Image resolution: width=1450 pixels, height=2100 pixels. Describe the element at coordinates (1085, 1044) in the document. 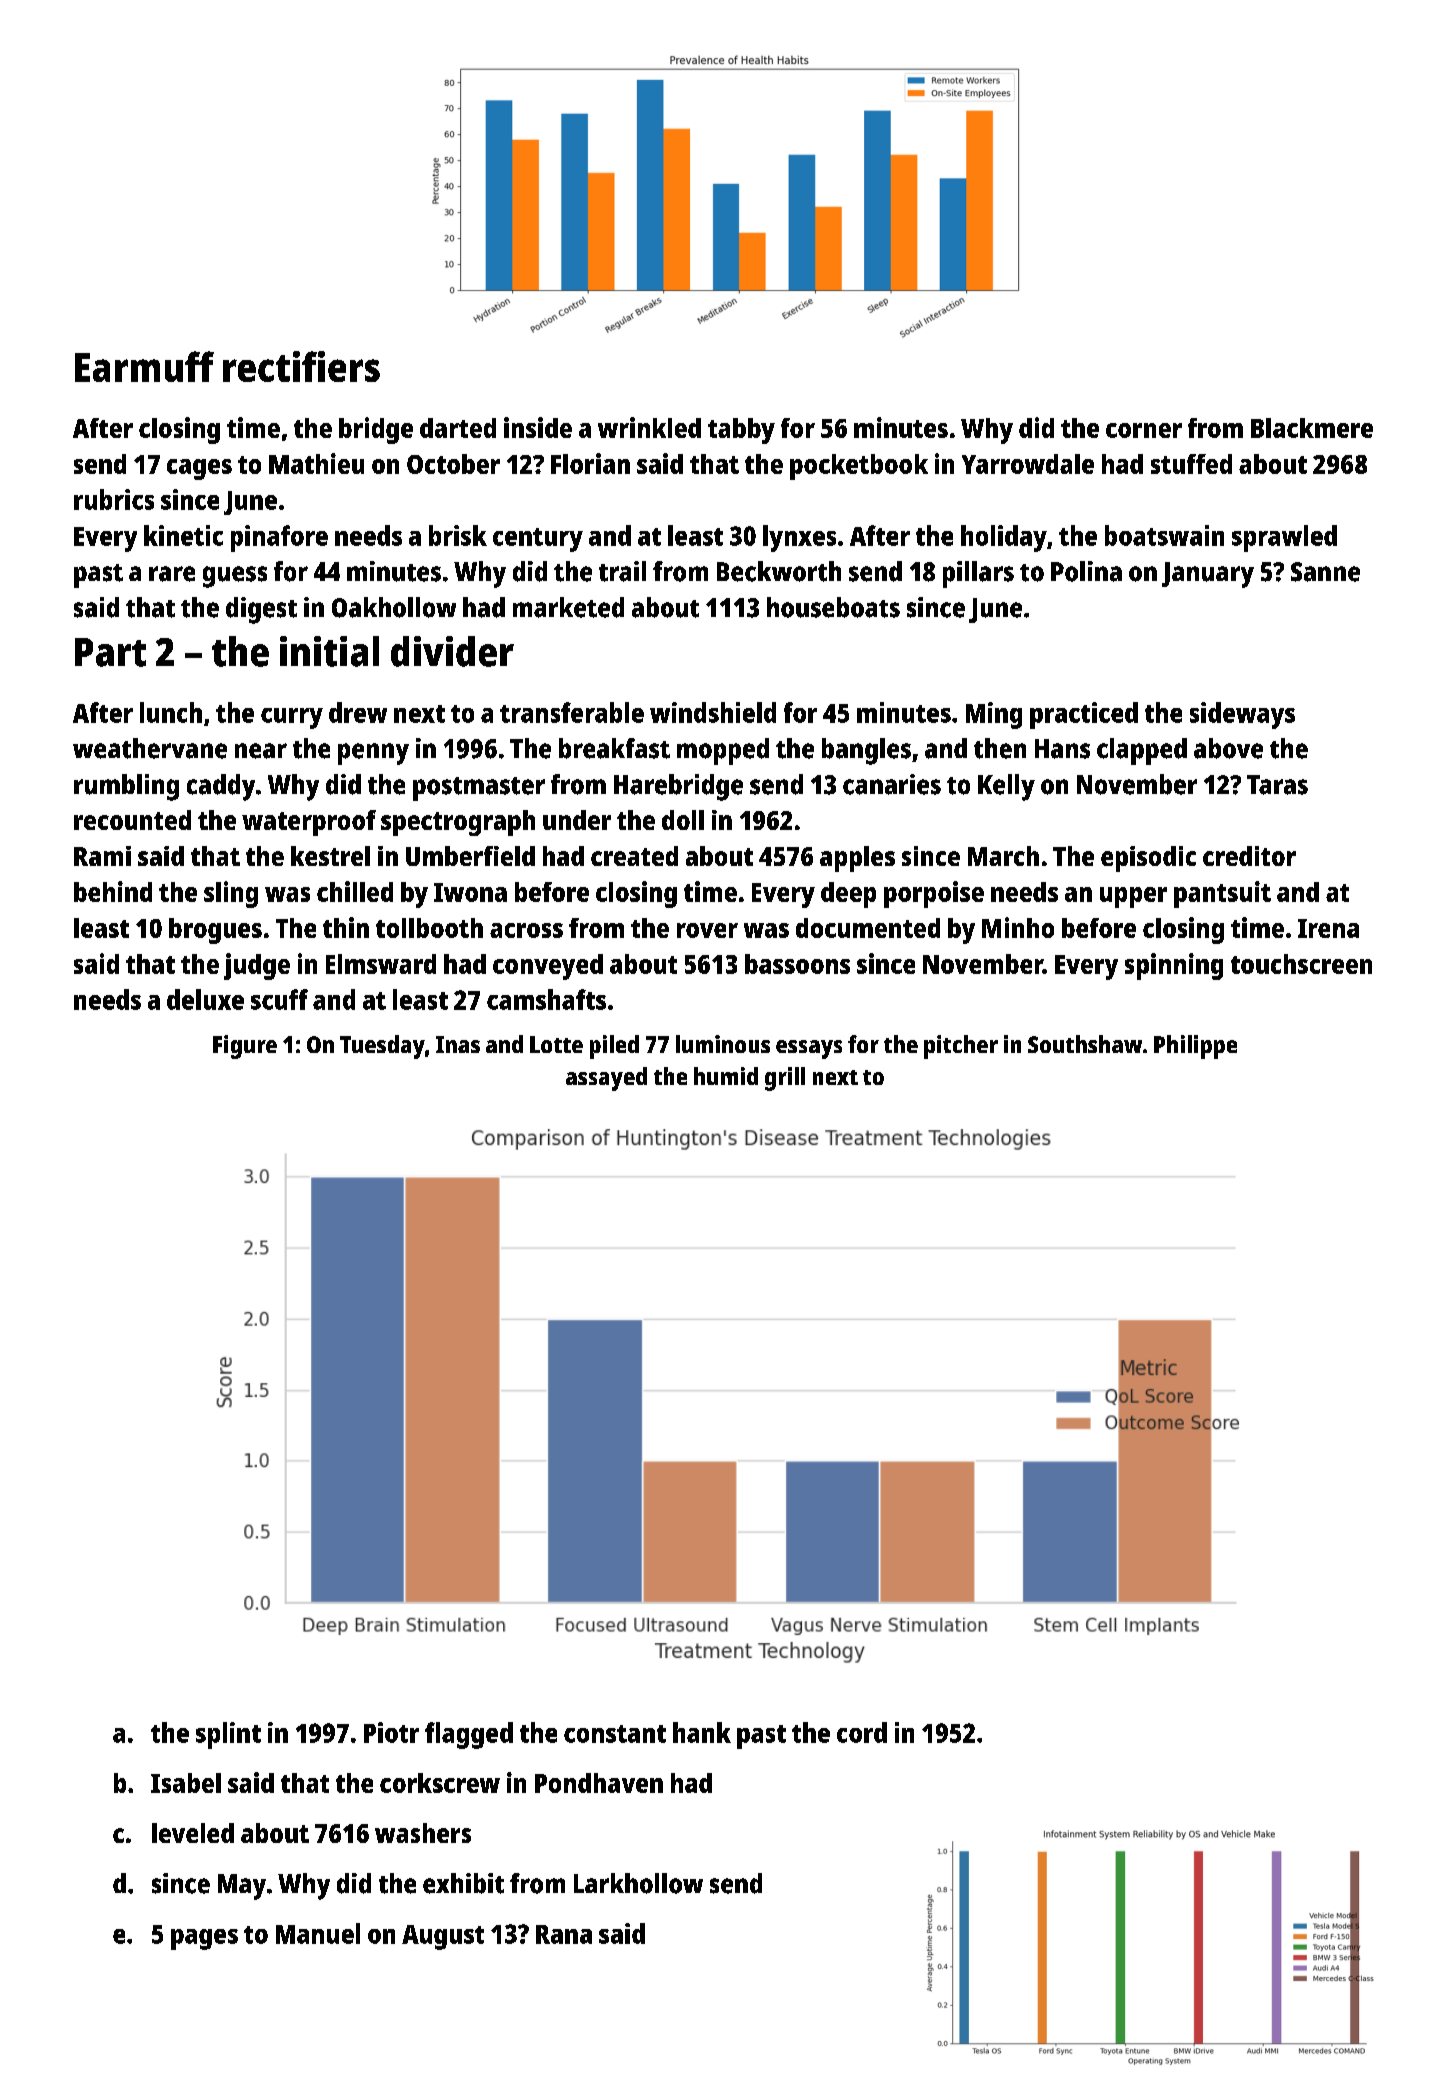

I see `Southshaw` at that location.
